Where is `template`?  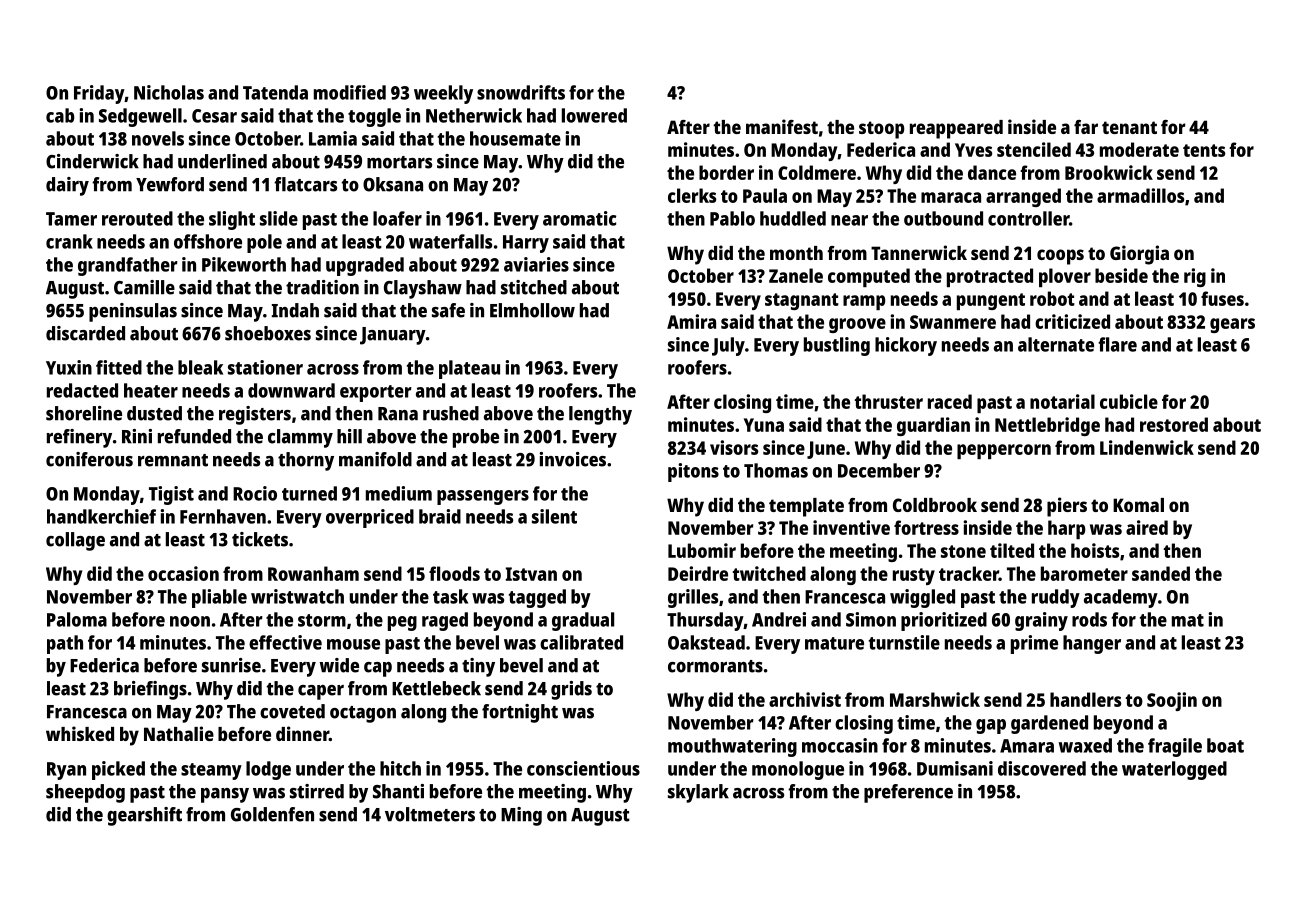 template is located at coordinates (806, 507).
